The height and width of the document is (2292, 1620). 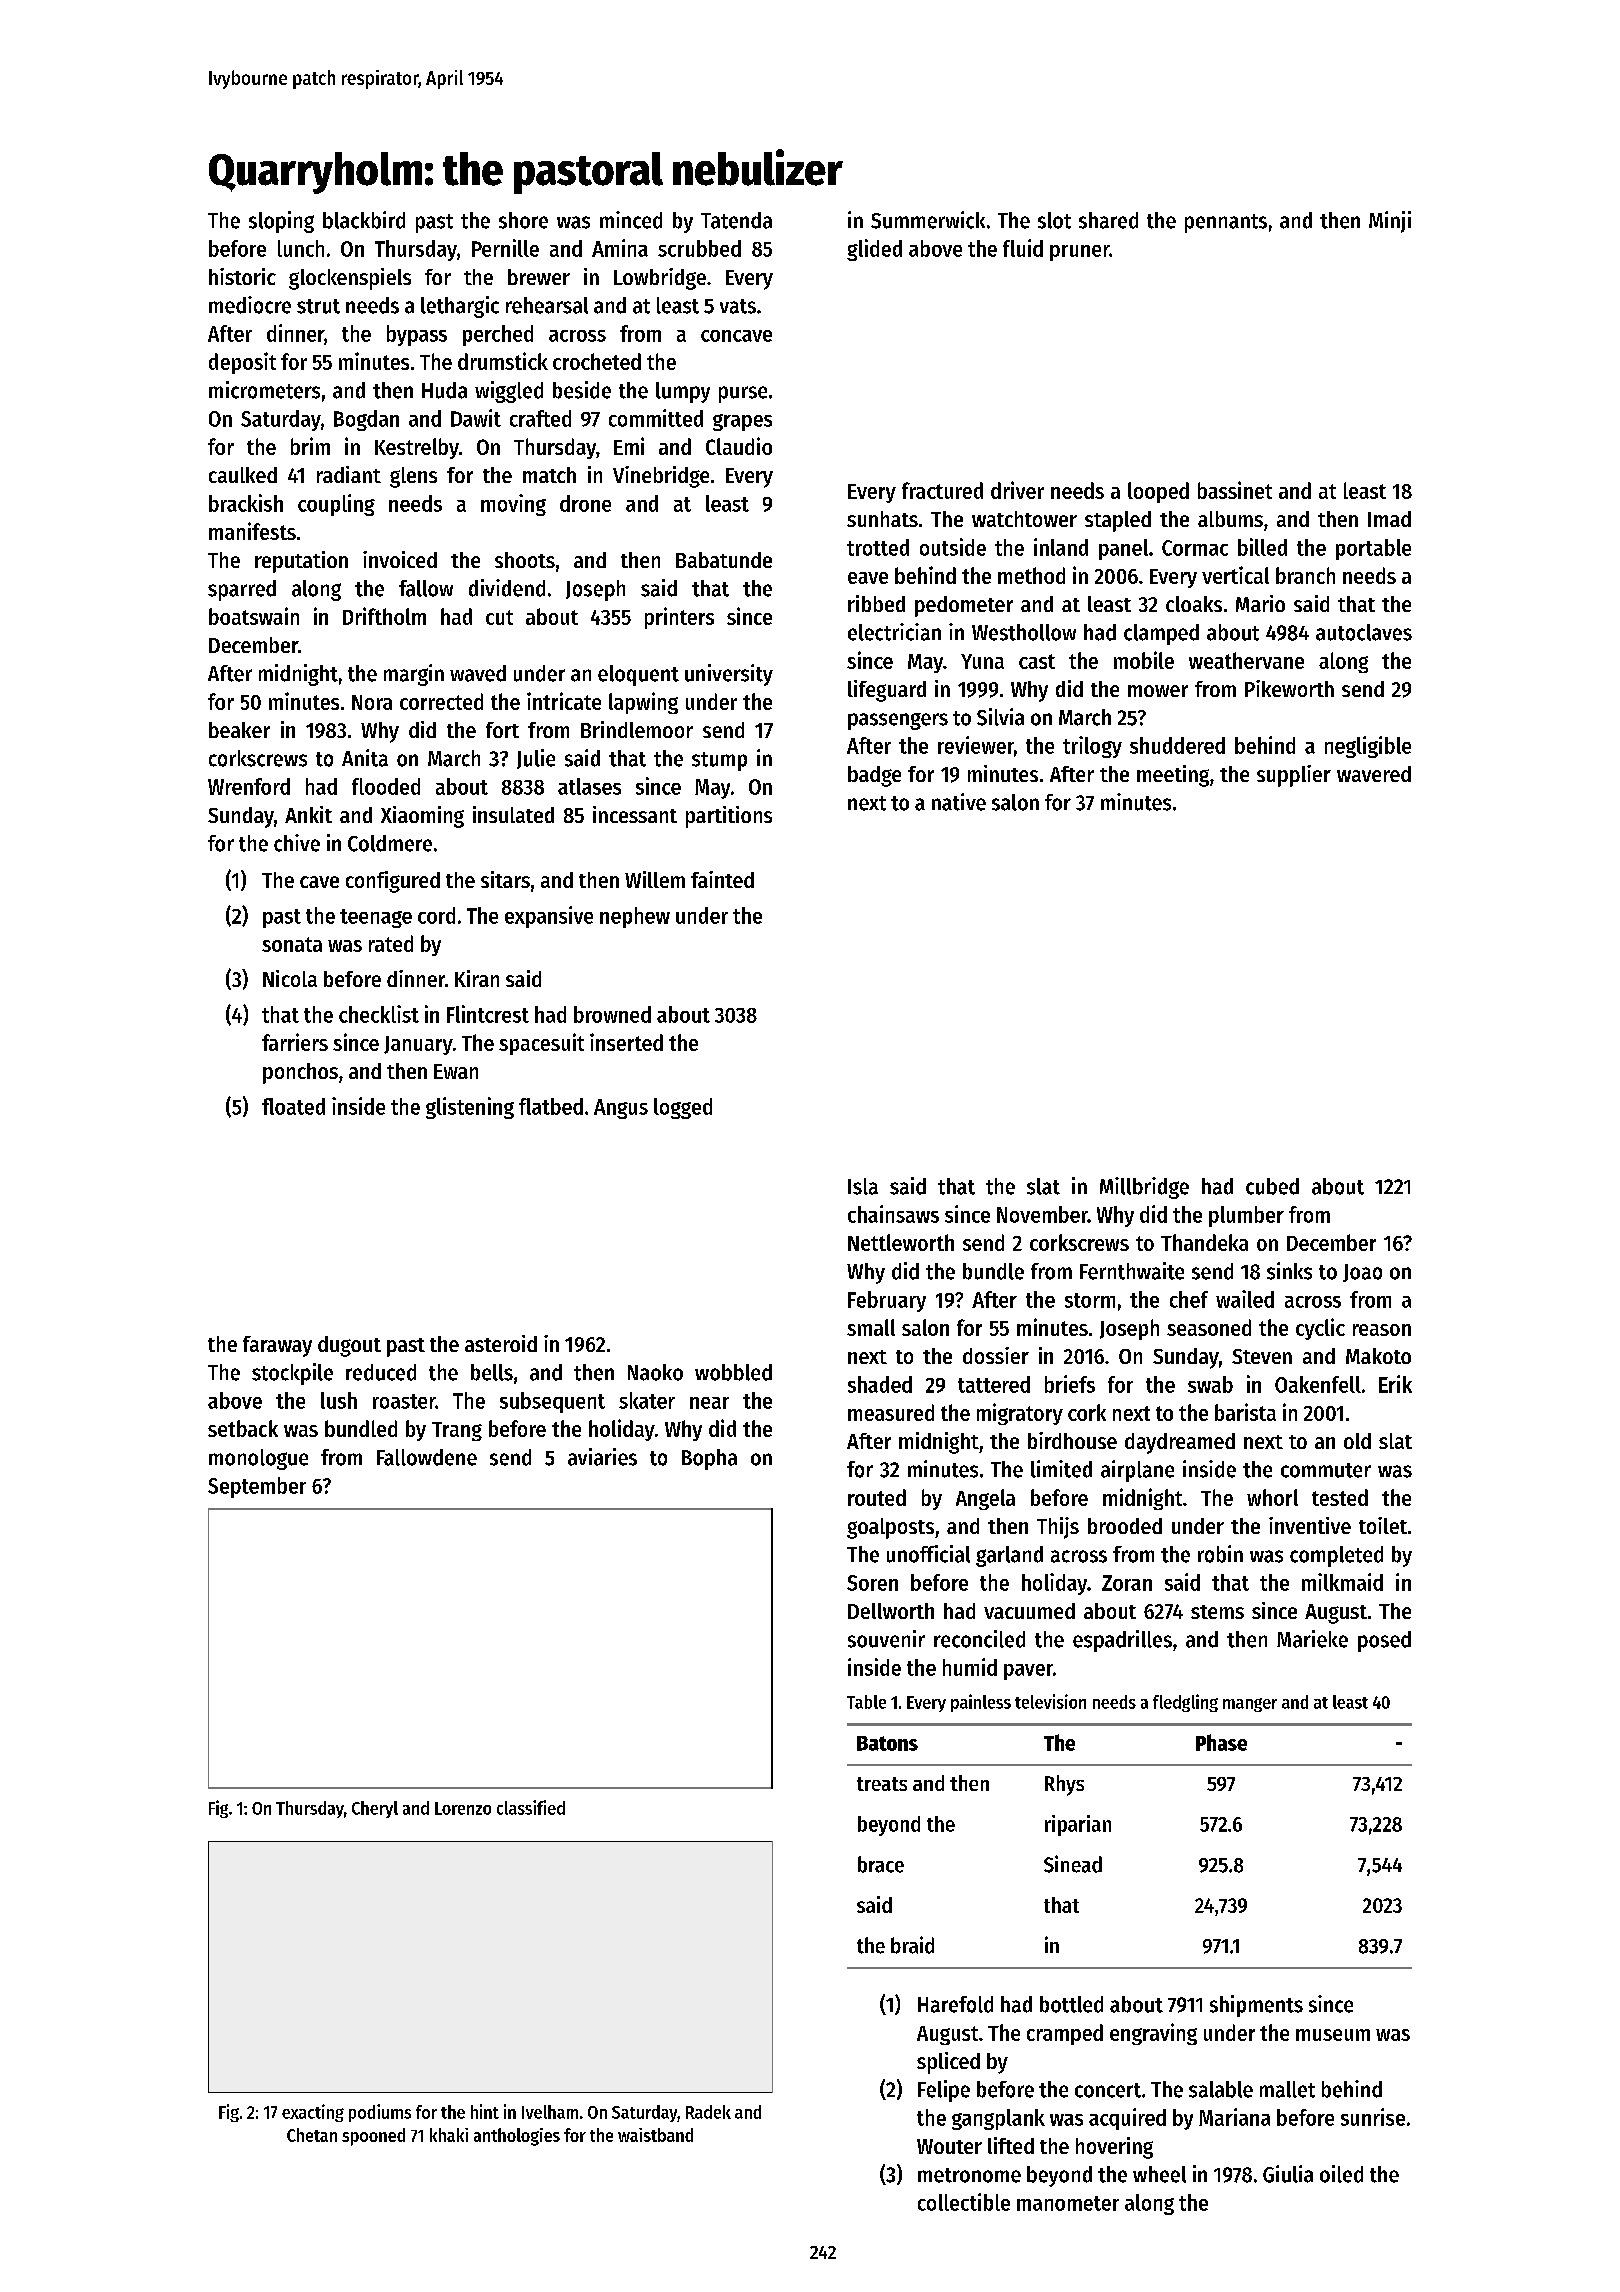 What do you see at coordinates (1108, 220) in the document?
I see `shared` at bounding box center [1108, 220].
